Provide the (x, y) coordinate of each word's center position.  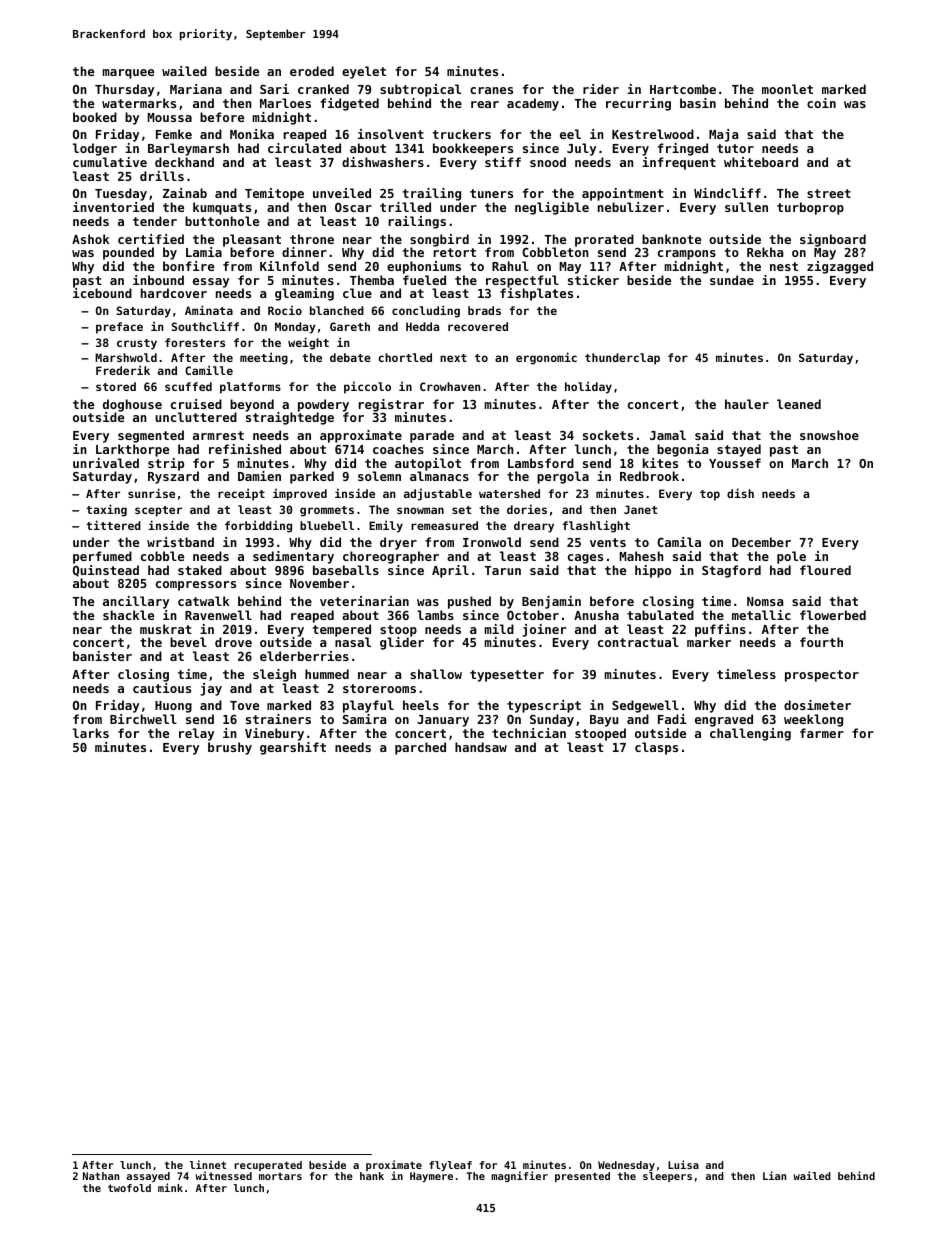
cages (585, 559)
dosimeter (817, 705)
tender (155, 221)
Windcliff (727, 193)
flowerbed (833, 615)
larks (91, 733)
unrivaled (106, 463)
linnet (207, 1164)
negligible (552, 208)
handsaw (481, 747)
